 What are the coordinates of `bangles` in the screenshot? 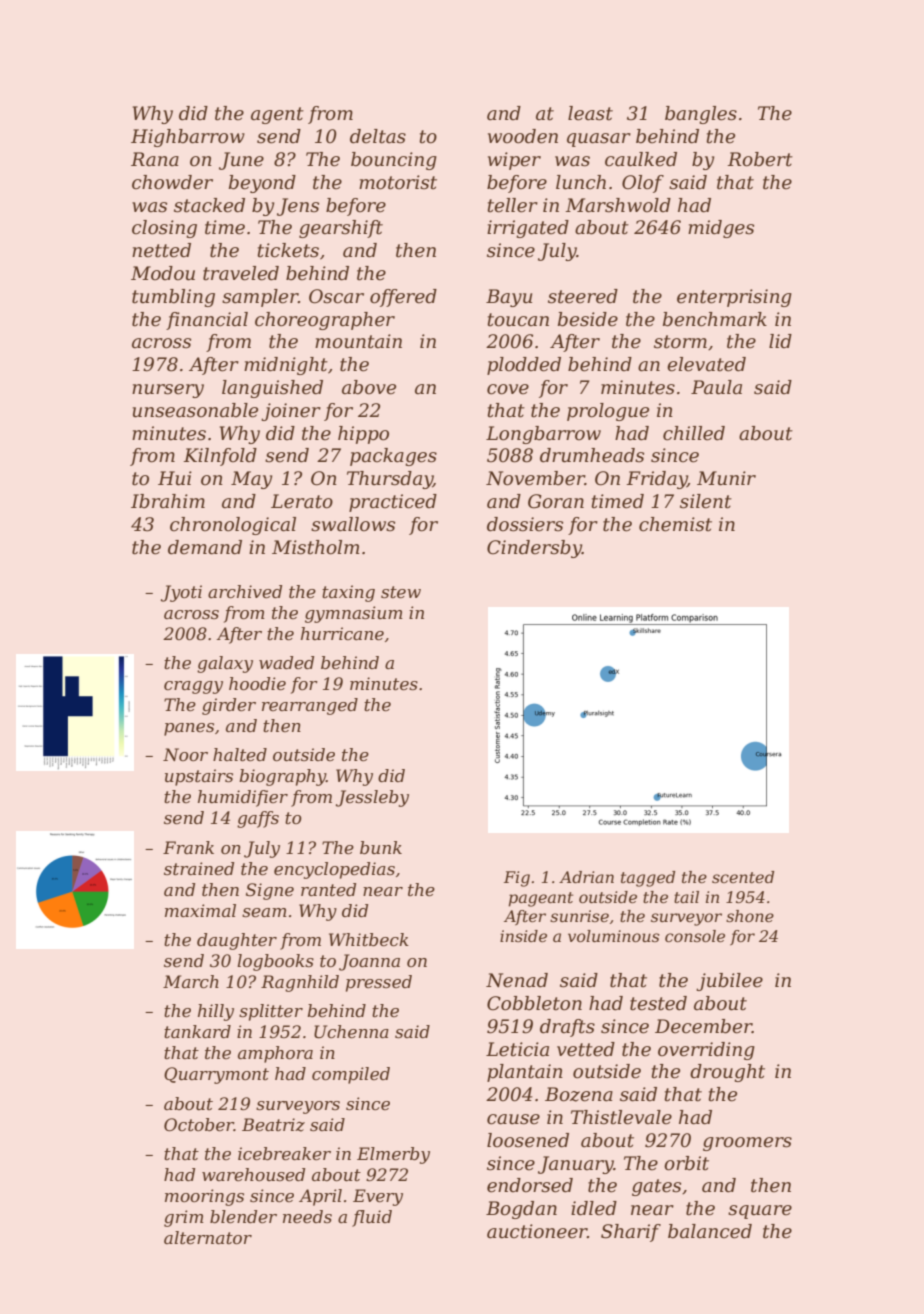 It's located at (701, 115).
